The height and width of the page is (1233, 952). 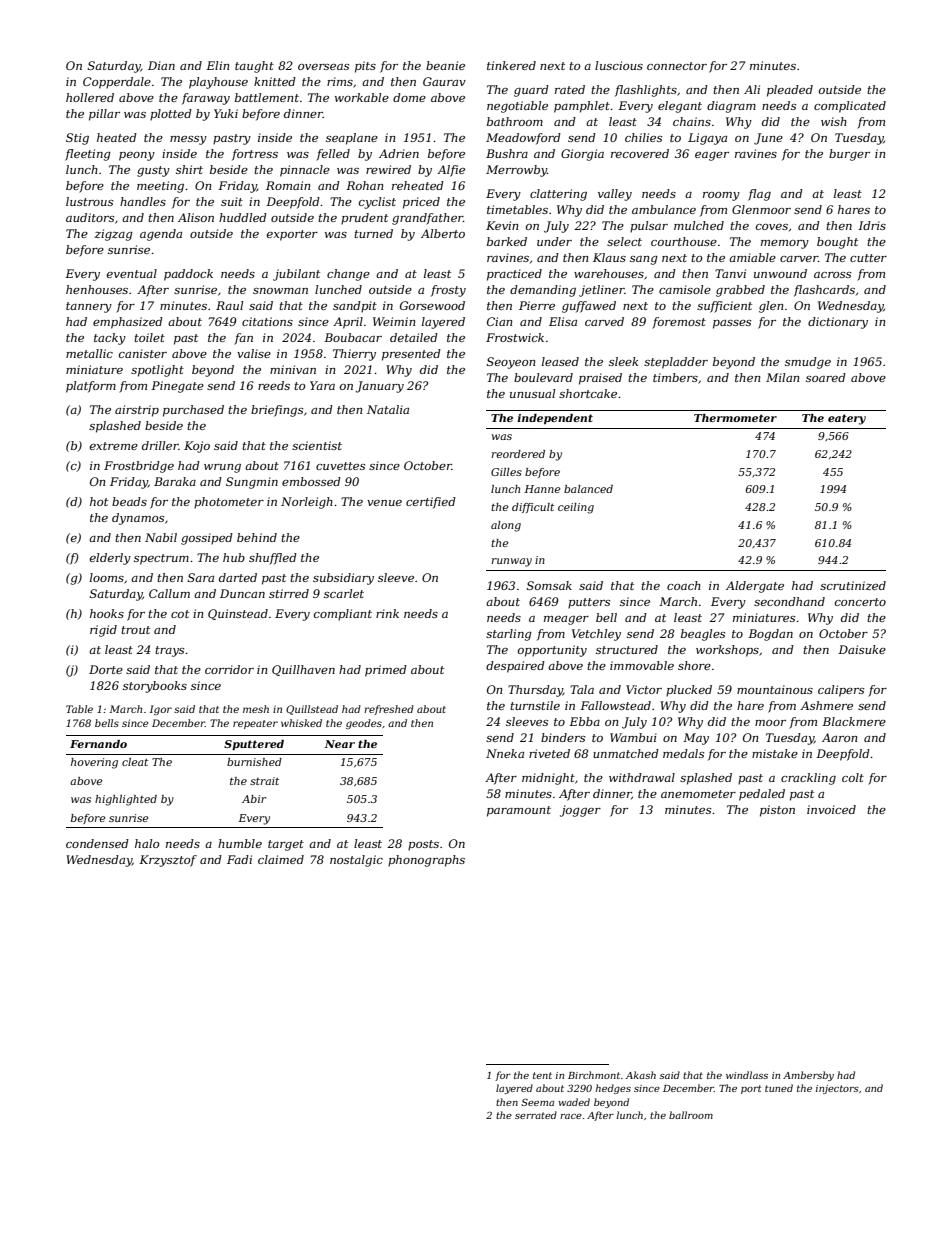 What do you see at coordinates (355, 307) in the page?
I see `sandpit` at bounding box center [355, 307].
